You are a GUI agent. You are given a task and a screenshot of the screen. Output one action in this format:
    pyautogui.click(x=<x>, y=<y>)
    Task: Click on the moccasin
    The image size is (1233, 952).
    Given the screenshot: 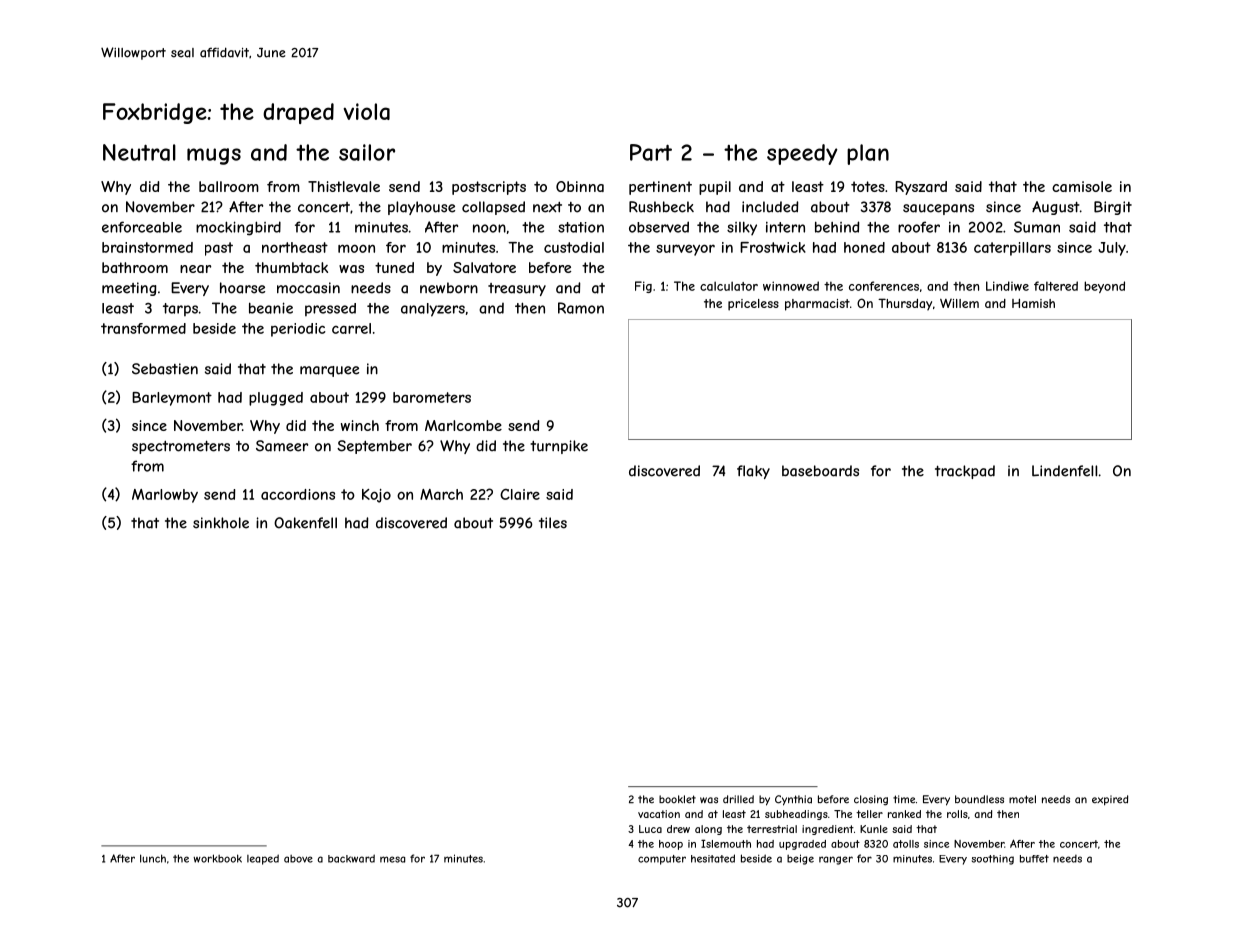 What is the action you would take?
    pyautogui.click(x=308, y=288)
